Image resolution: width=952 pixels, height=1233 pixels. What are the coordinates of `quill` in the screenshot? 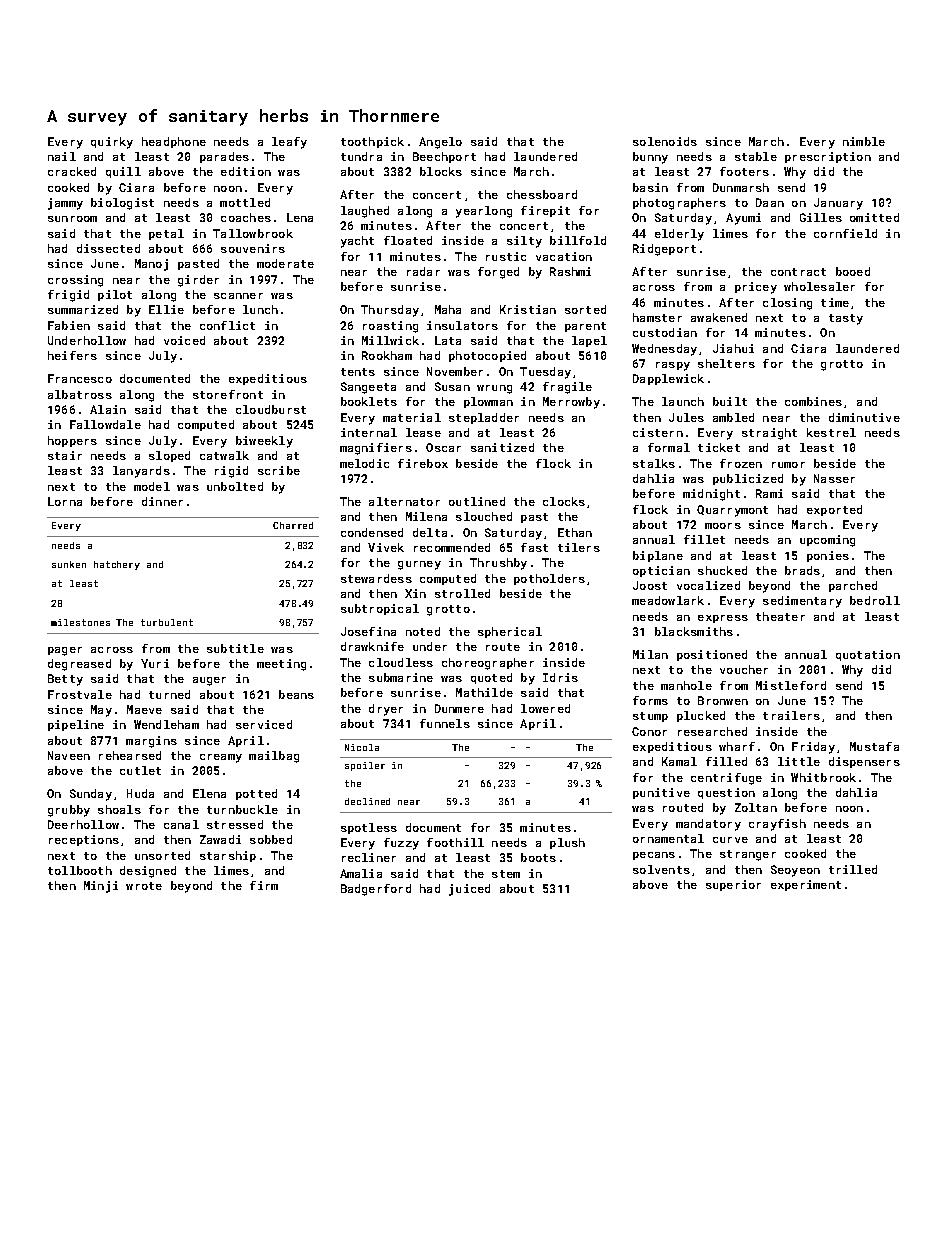 It's located at (123, 172).
